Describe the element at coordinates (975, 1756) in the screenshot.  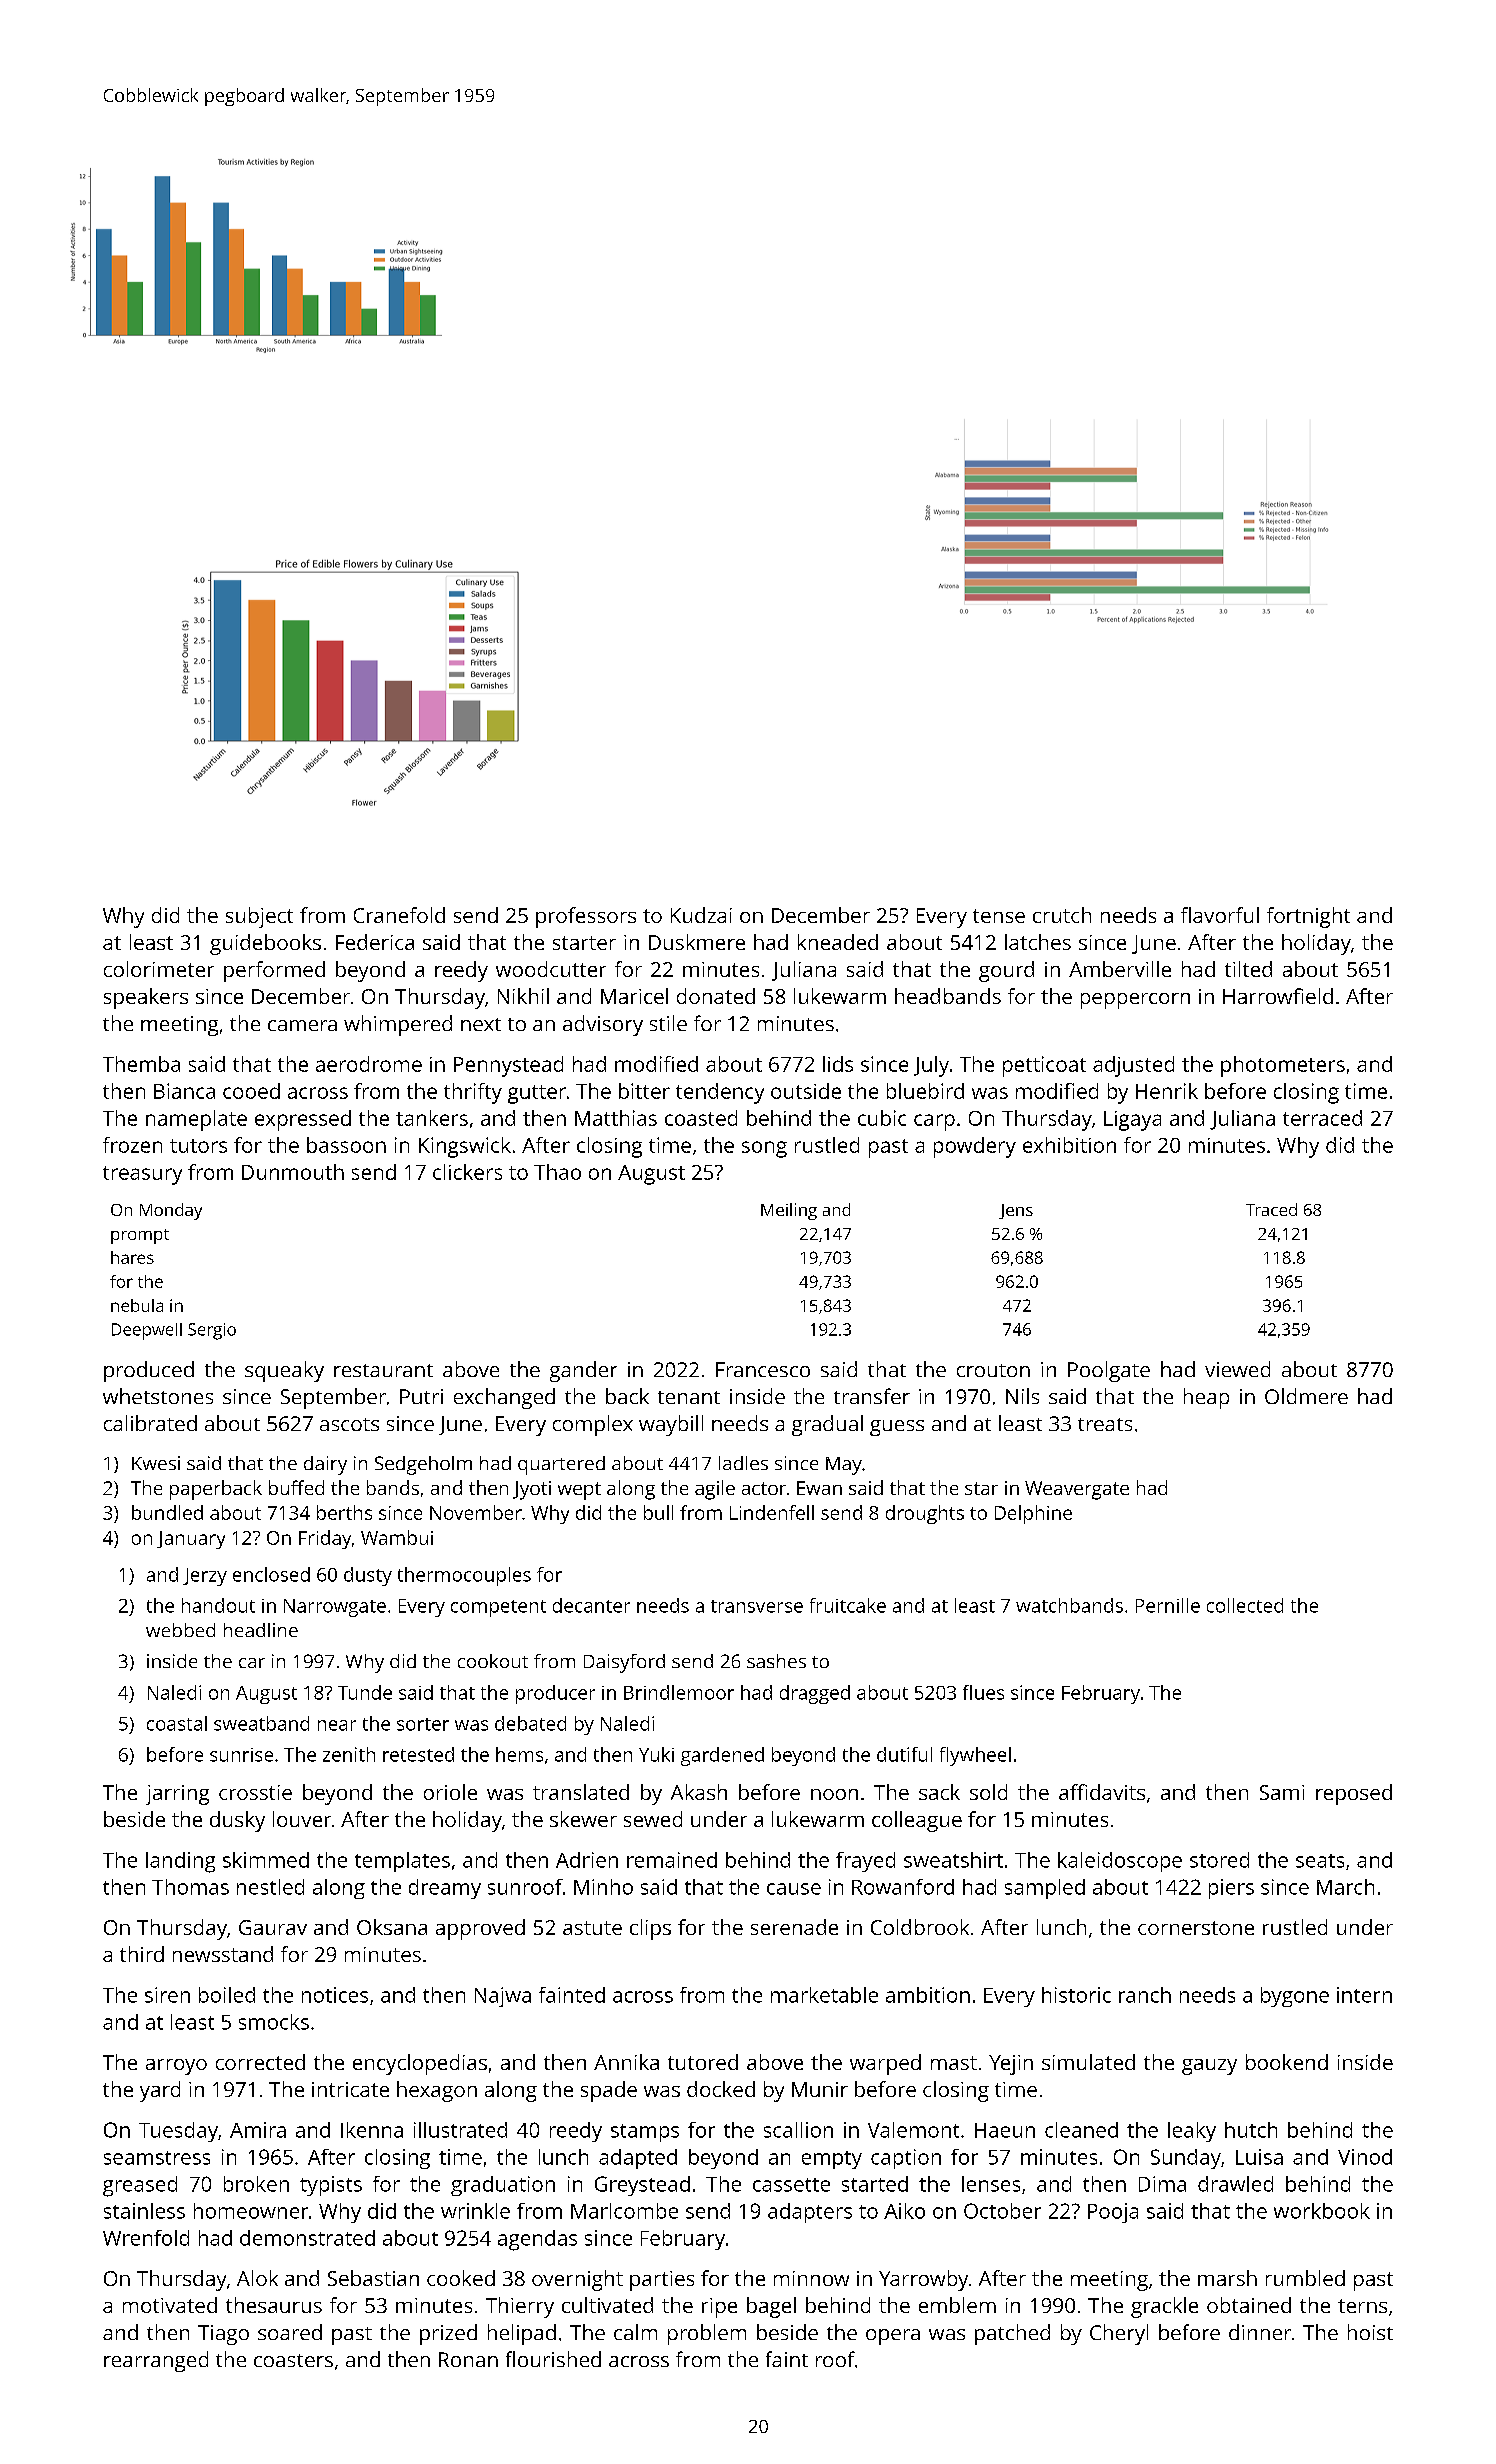
I see `flywheel` at that location.
